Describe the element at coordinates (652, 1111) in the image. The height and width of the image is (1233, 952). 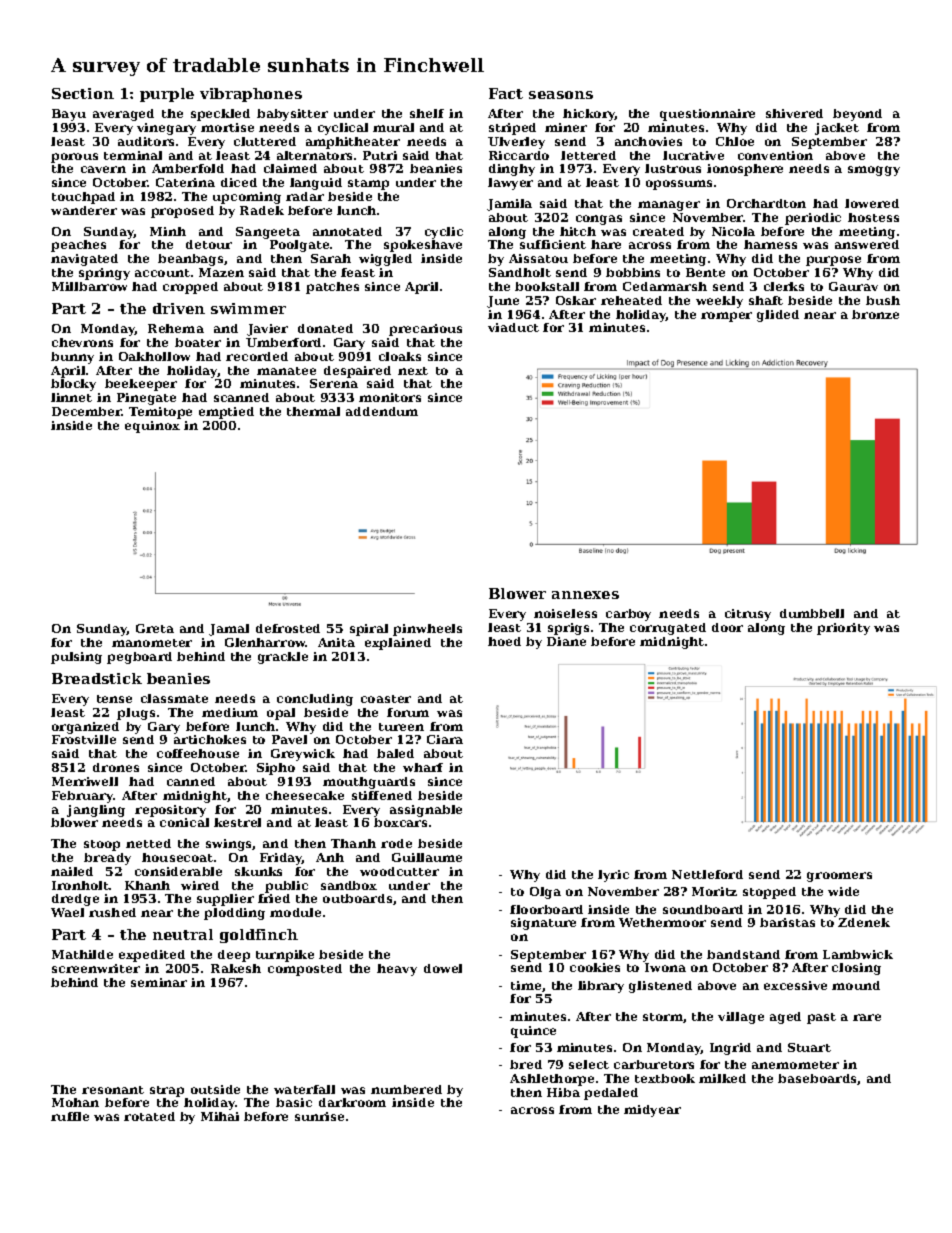
I see `midyear` at that location.
